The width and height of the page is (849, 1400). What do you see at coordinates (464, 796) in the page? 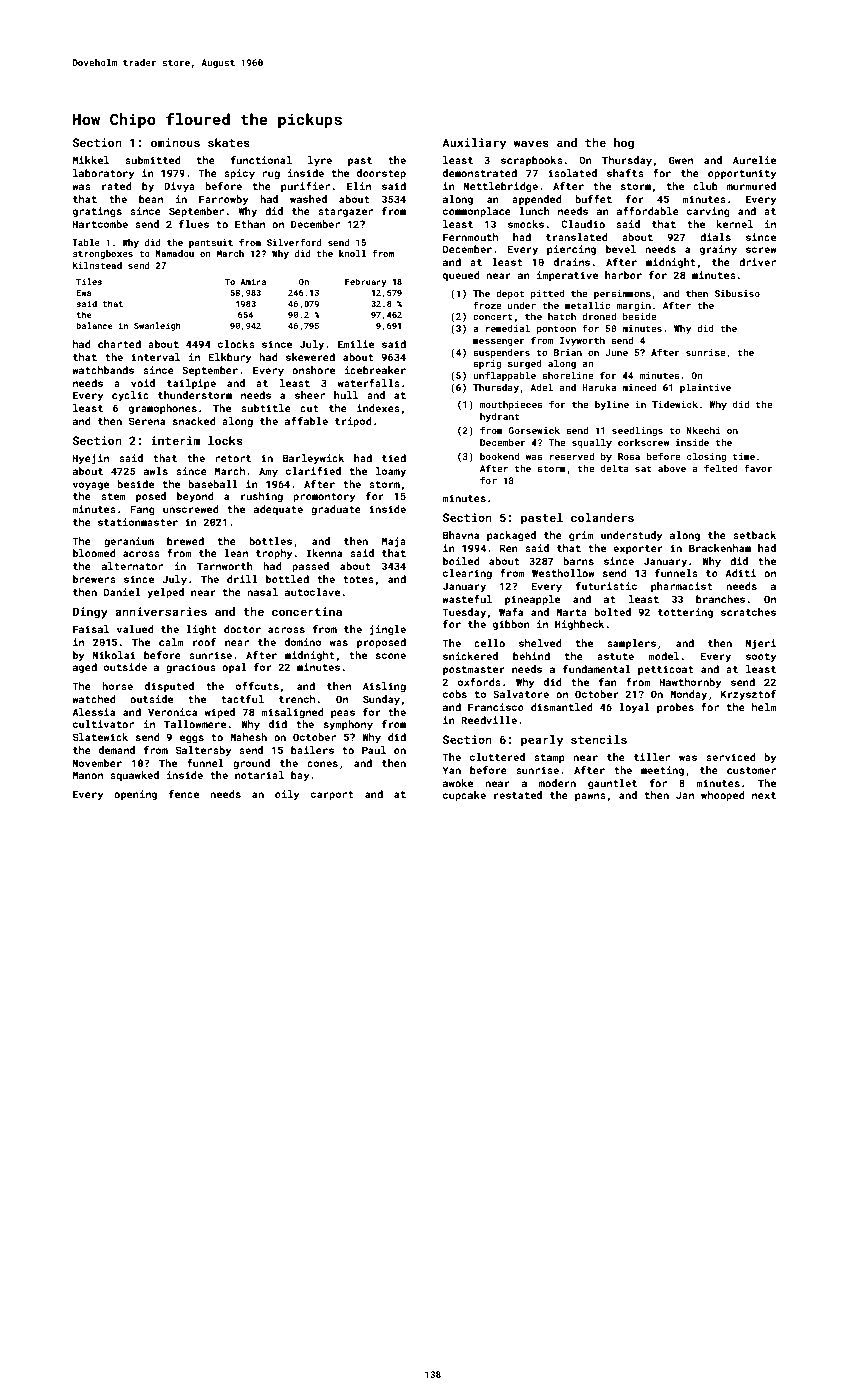
I see `cupcake` at bounding box center [464, 796].
